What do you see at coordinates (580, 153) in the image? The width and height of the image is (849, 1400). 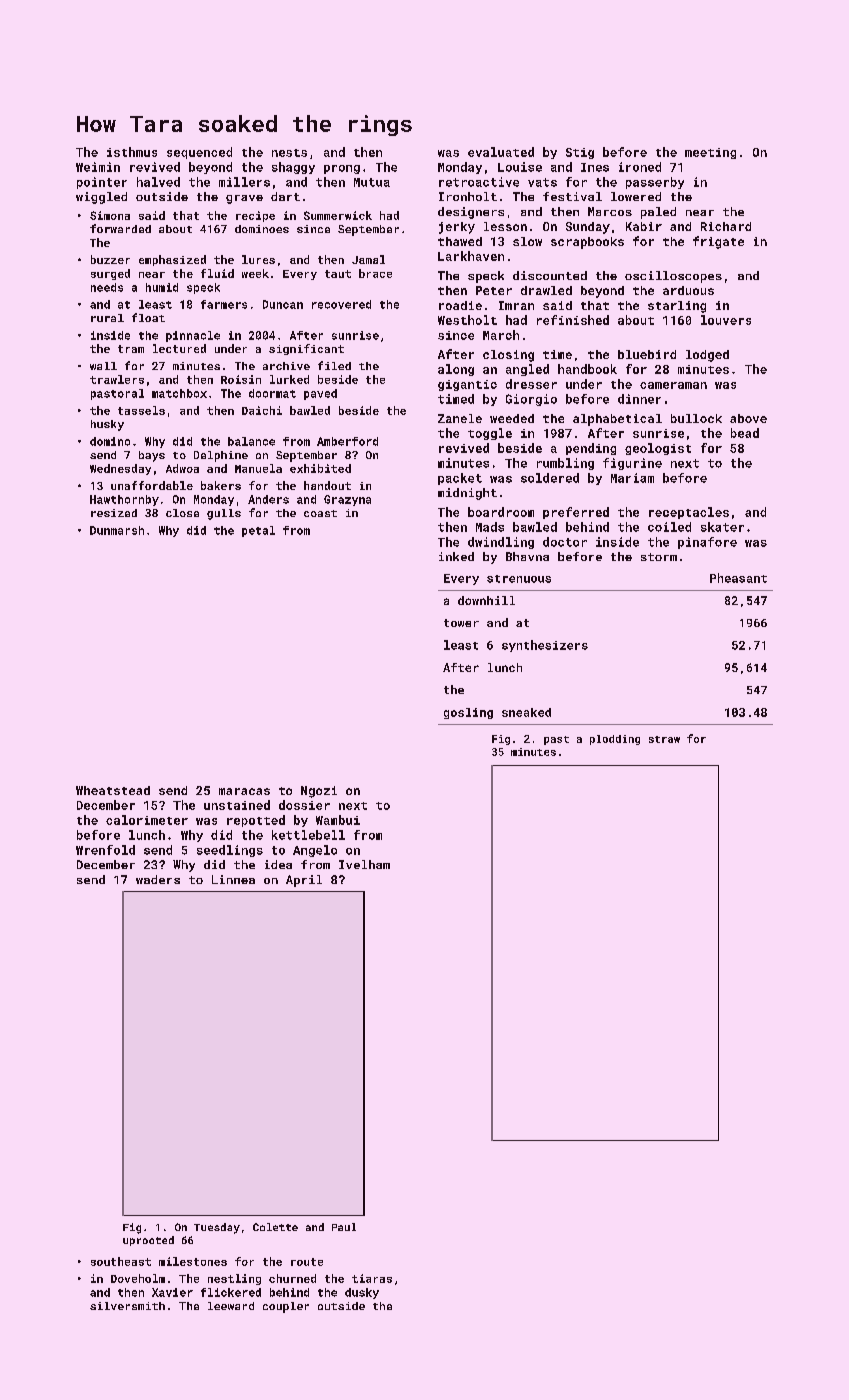 I see `Stig` at bounding box center [580, 153].
